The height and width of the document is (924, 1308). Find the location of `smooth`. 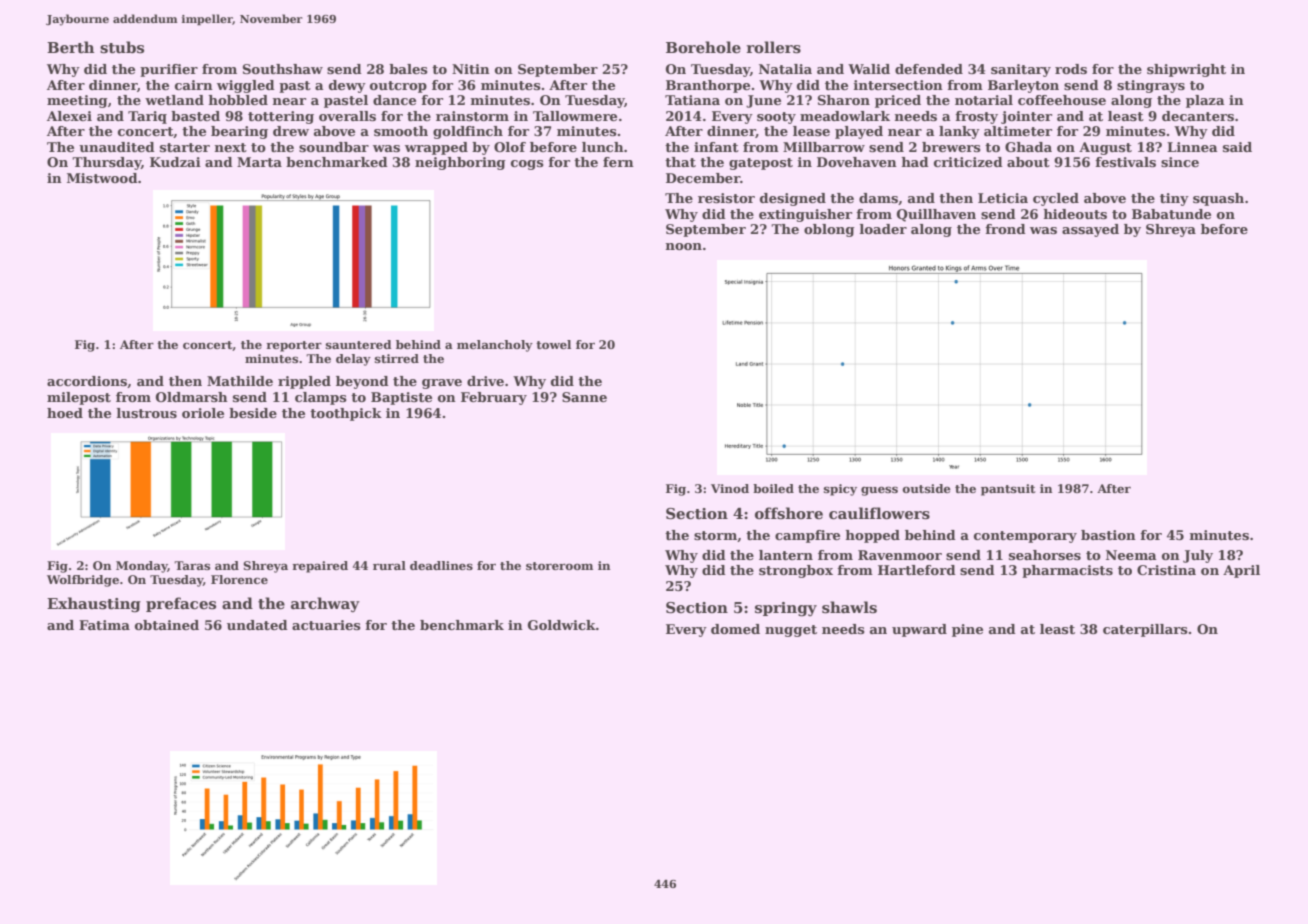

smooth is located at coordinates (401, 131).
